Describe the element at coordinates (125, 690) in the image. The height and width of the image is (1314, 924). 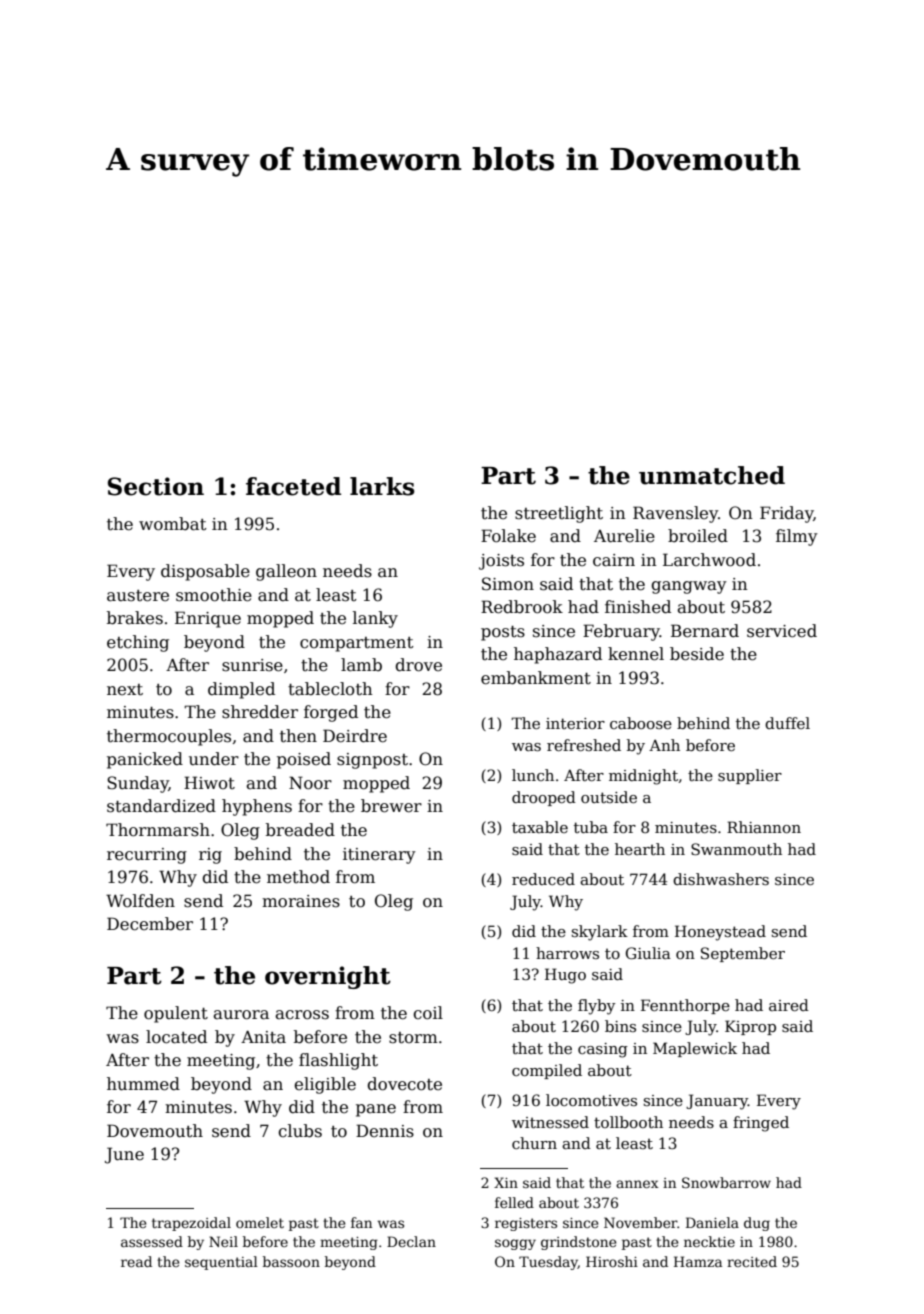
I see `next` at that location.
